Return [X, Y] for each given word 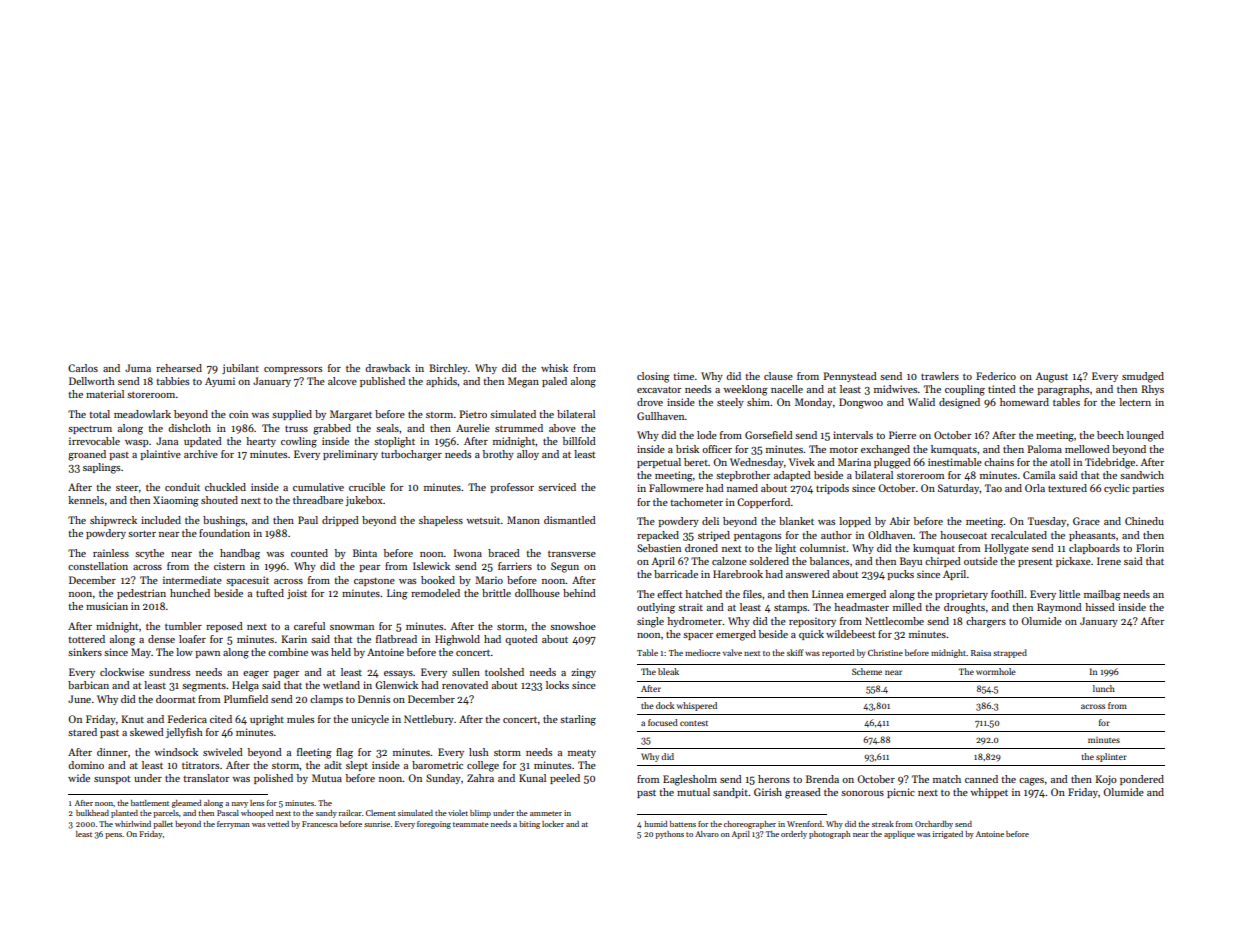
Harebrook [738, 574]
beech [1110, 435]
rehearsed [179, 368]
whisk [554, 368]
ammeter [546, 813]
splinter [1111, 757]
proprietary [961, 595]
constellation [98, 566]
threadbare [318, 500]
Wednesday [757, 463]
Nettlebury [429, 720]
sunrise [377, 824]
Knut [133, 719]
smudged [1143, 377]
